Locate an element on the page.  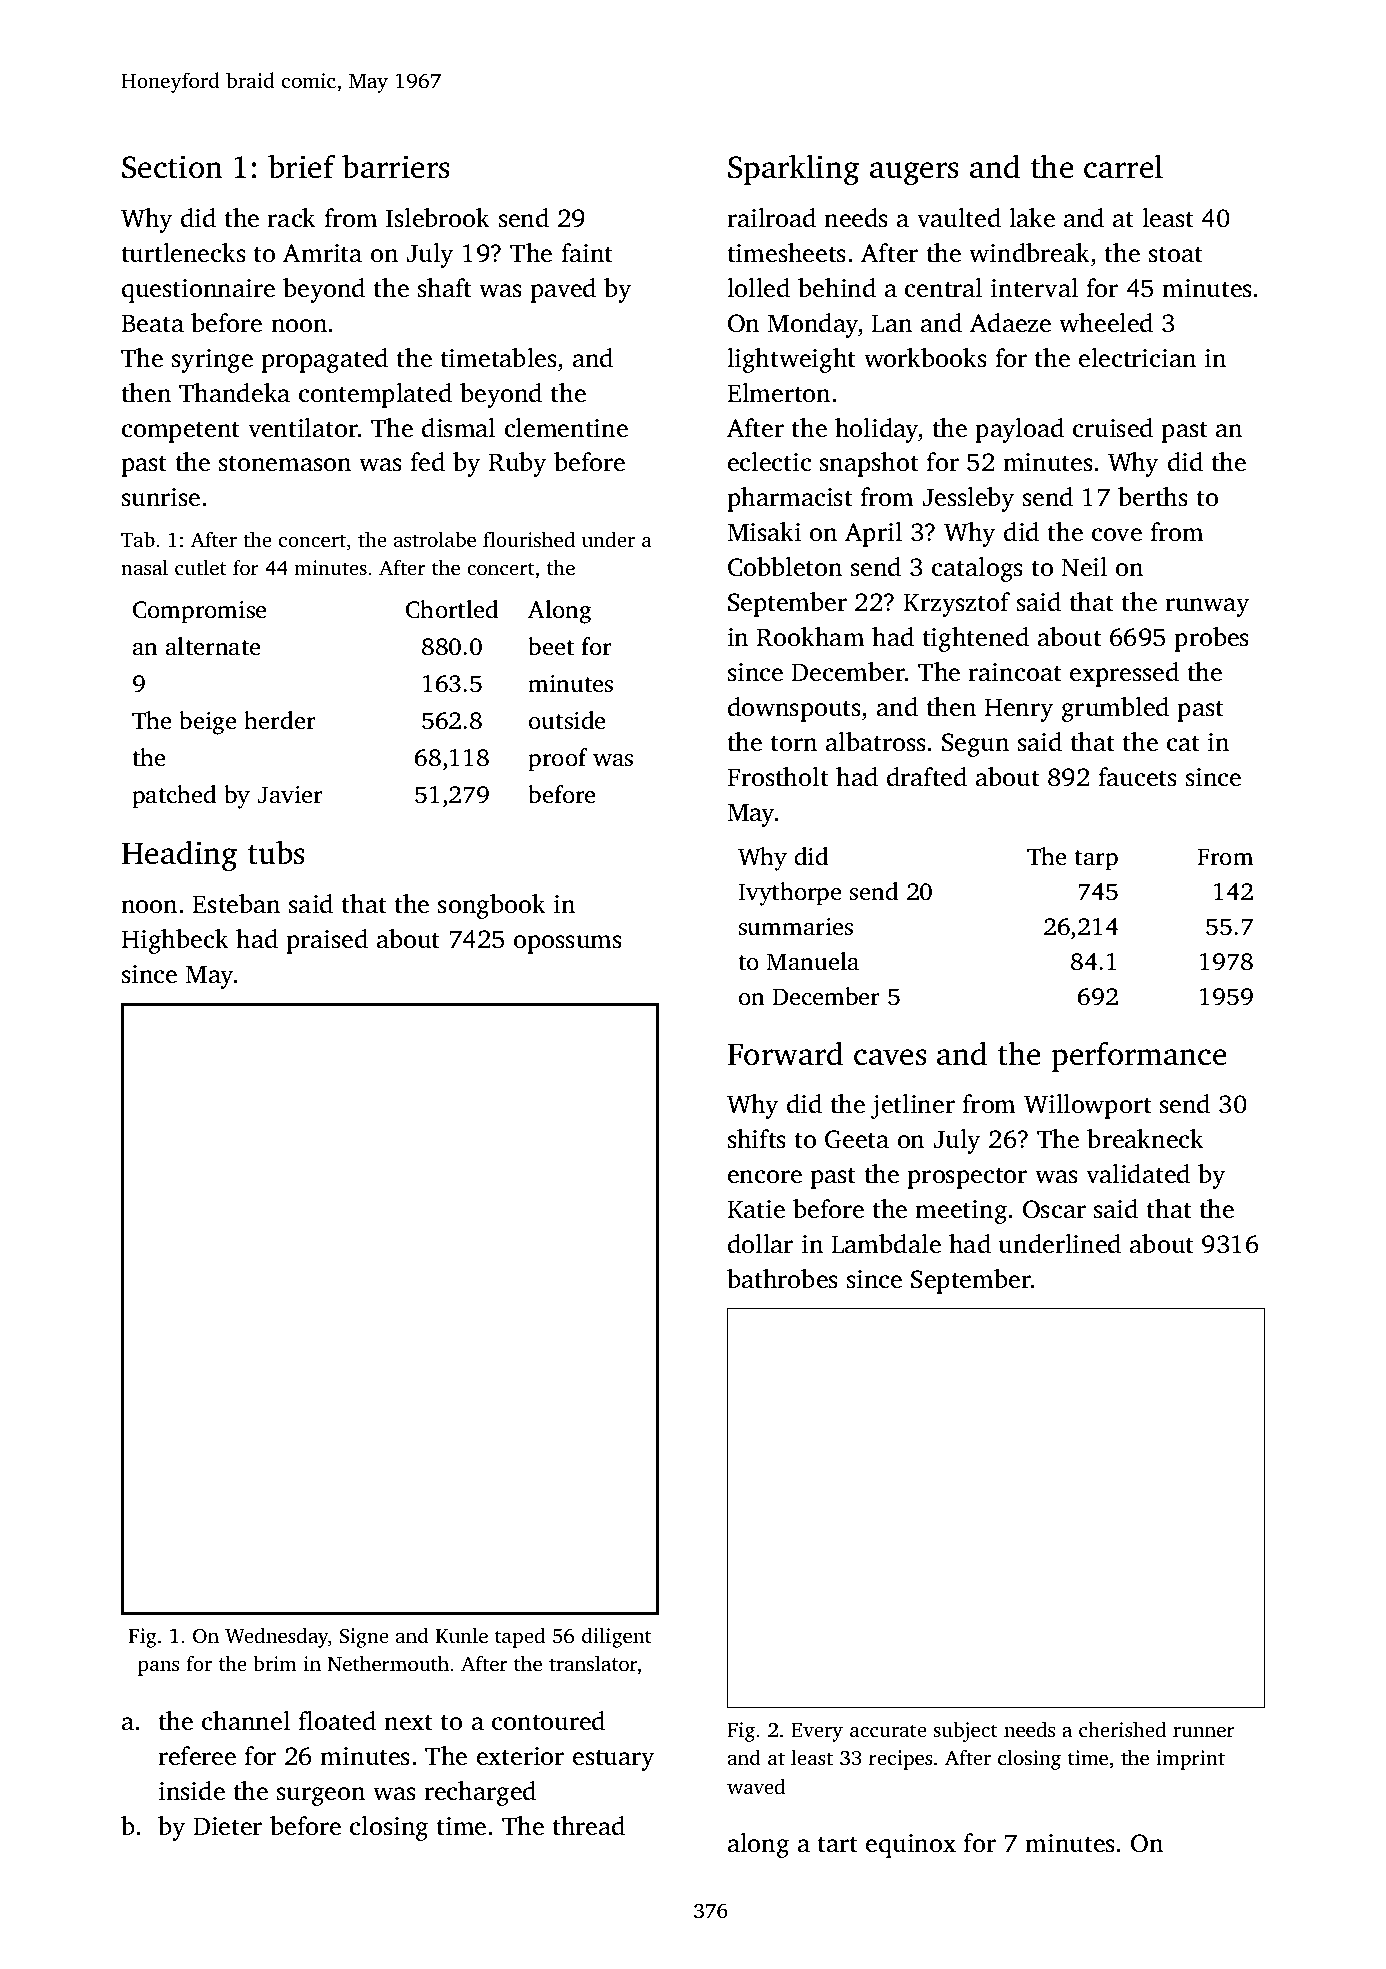
payload is located at coordinates (1019, 430).
